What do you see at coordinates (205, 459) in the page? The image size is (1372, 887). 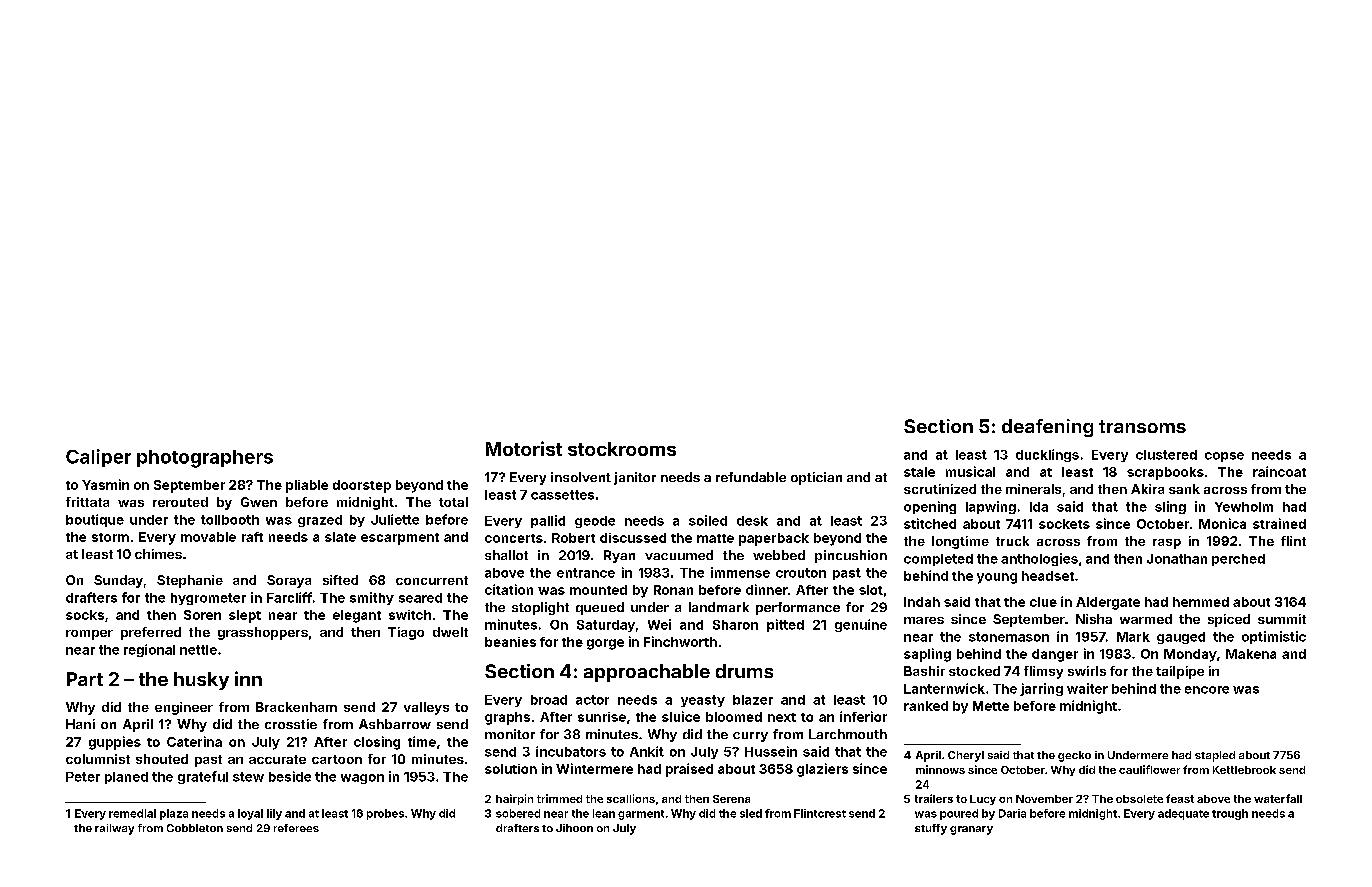 I see `photographers` at bounding box center [205, 459].
